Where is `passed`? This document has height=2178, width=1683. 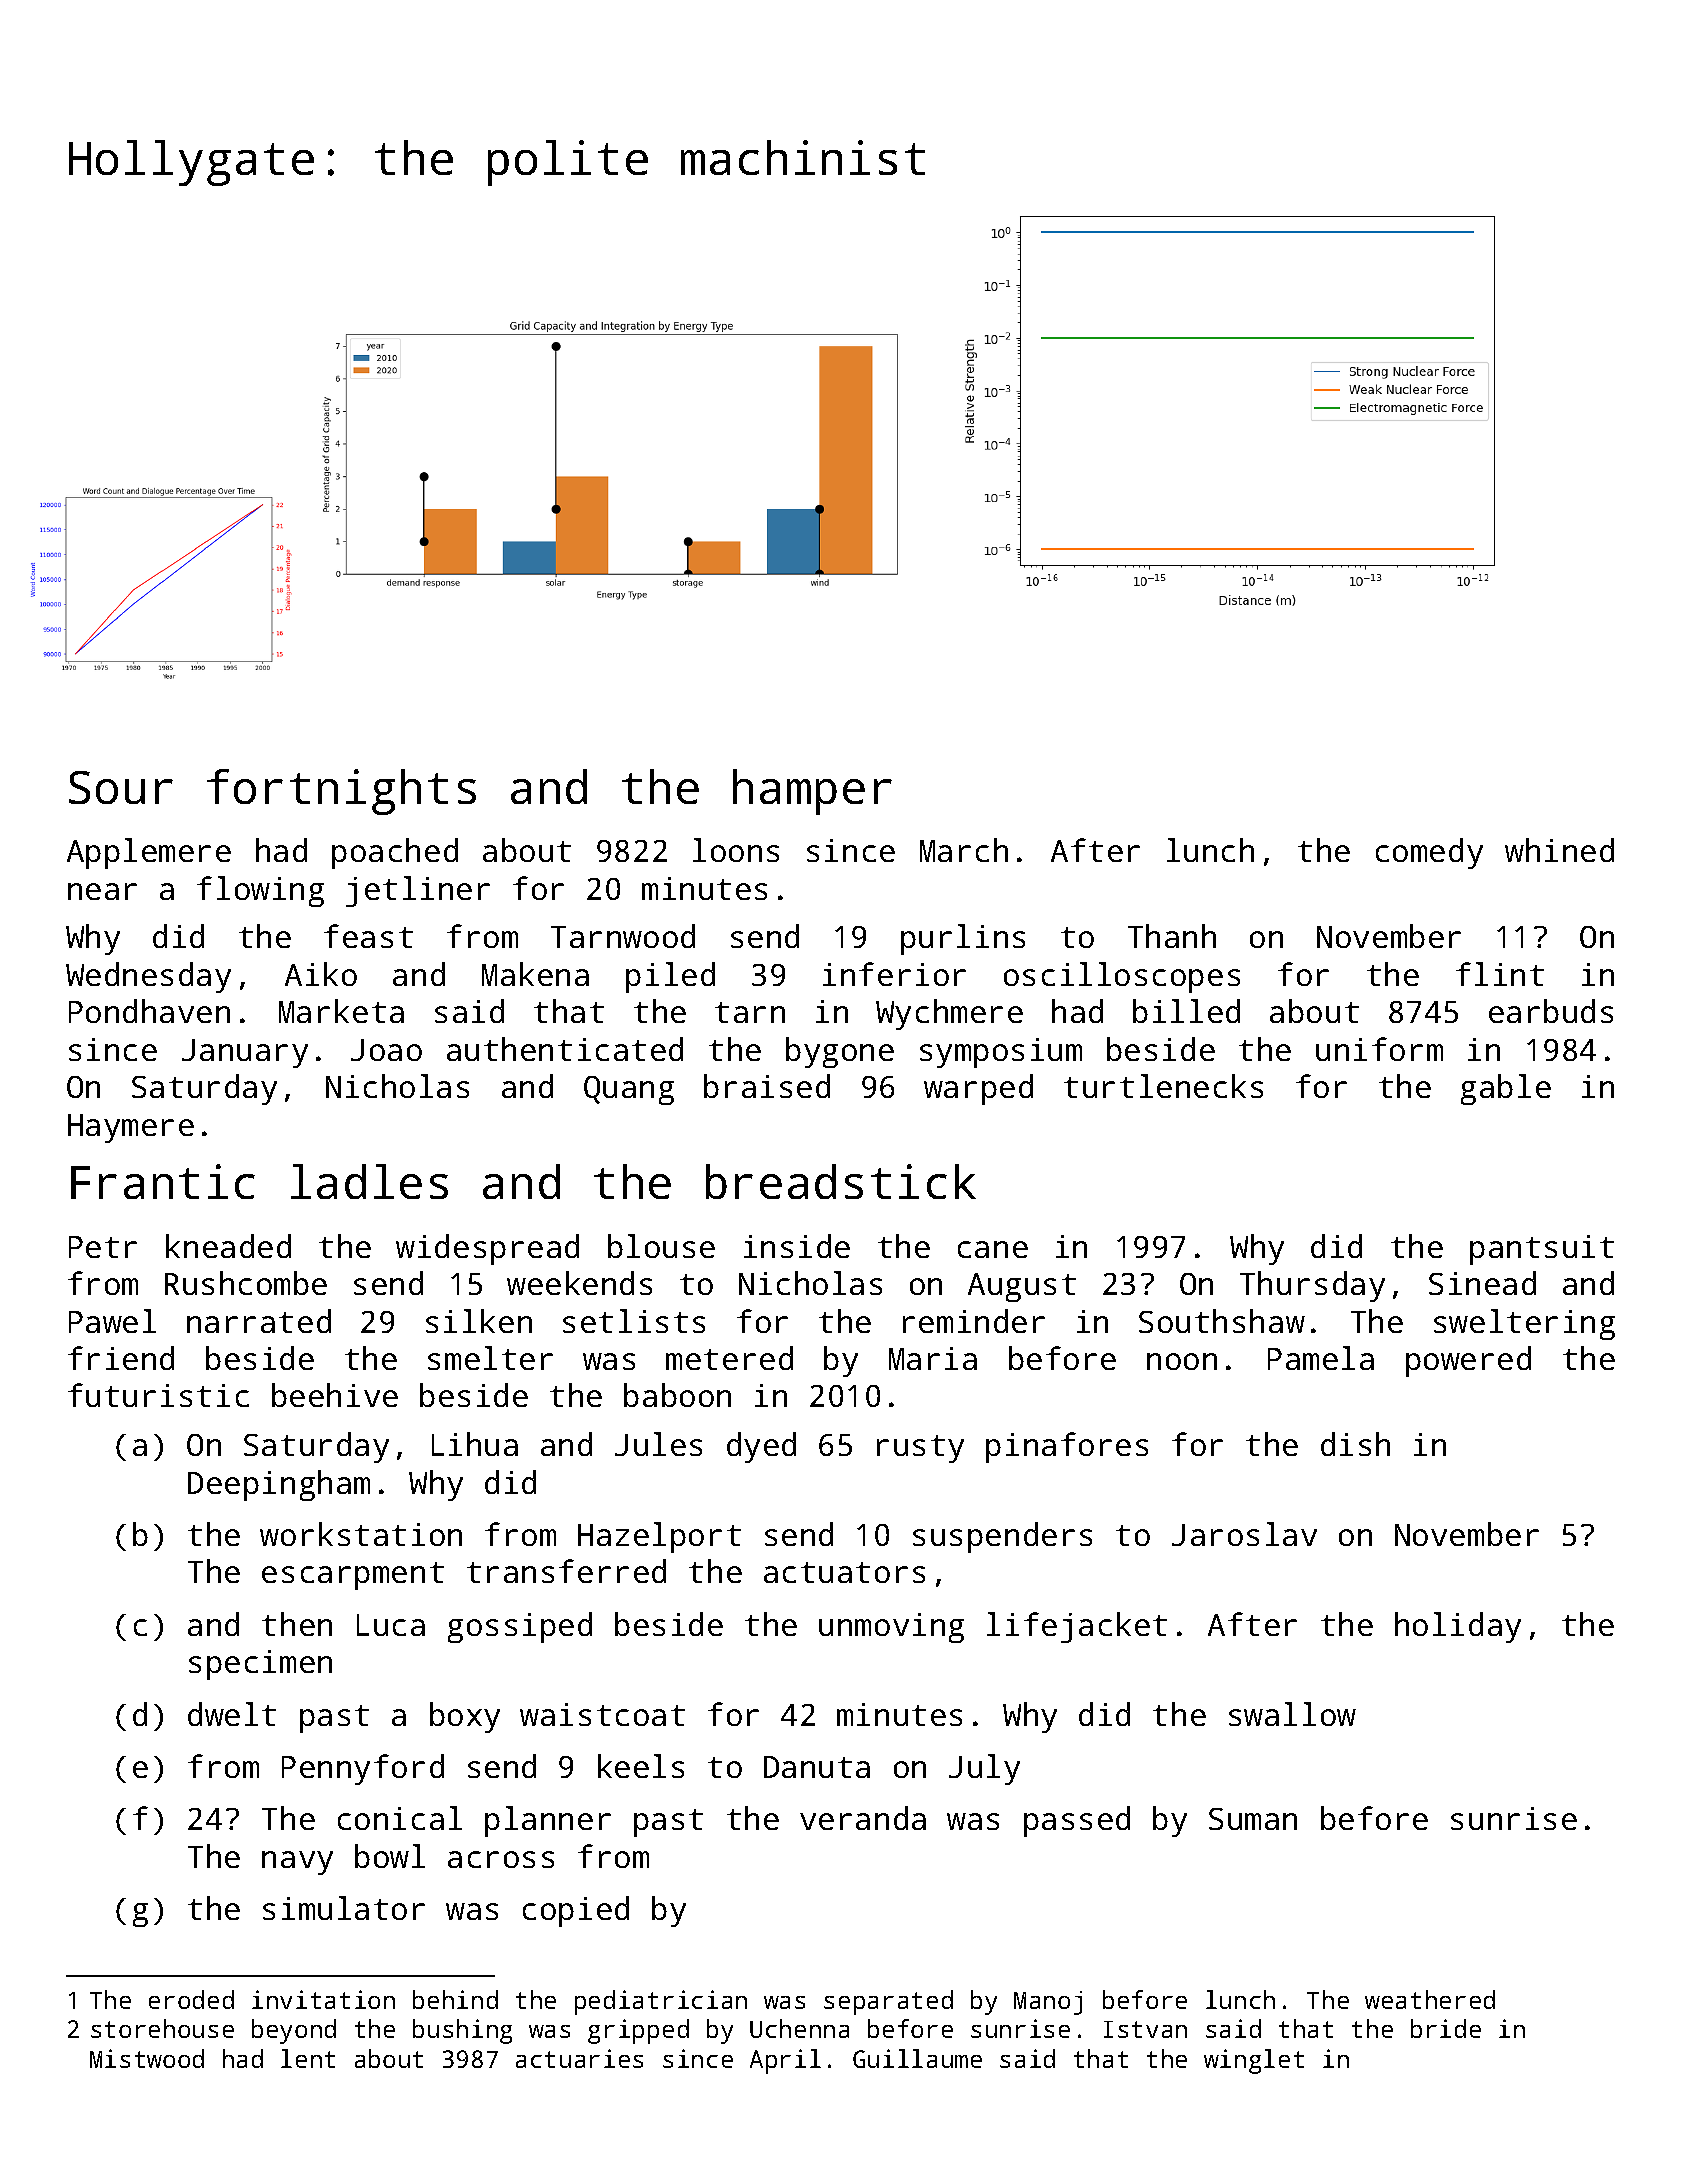 passed is located at coordinates (1077, 1821).
